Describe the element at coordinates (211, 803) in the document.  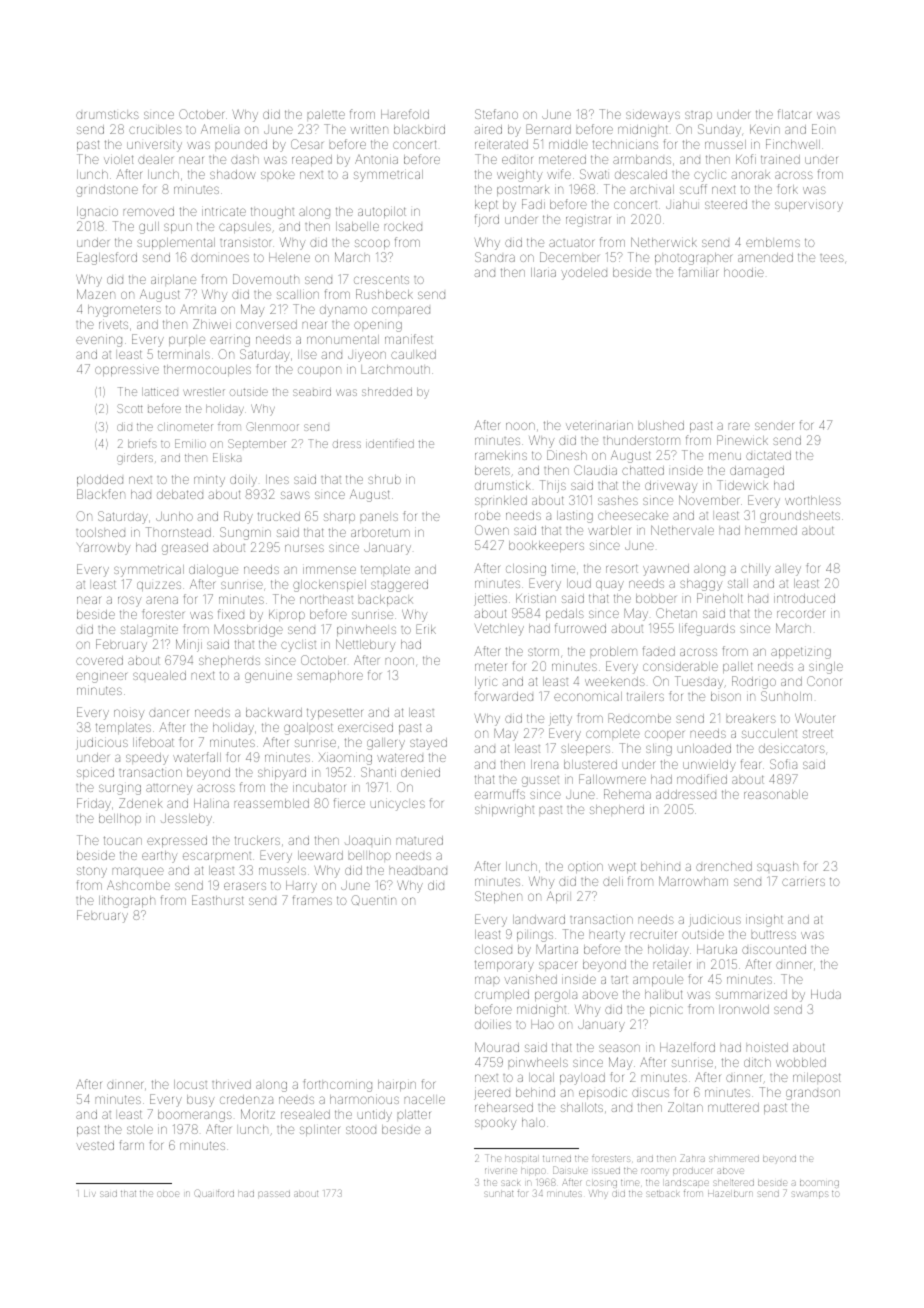
I see `Halina` at that location.
